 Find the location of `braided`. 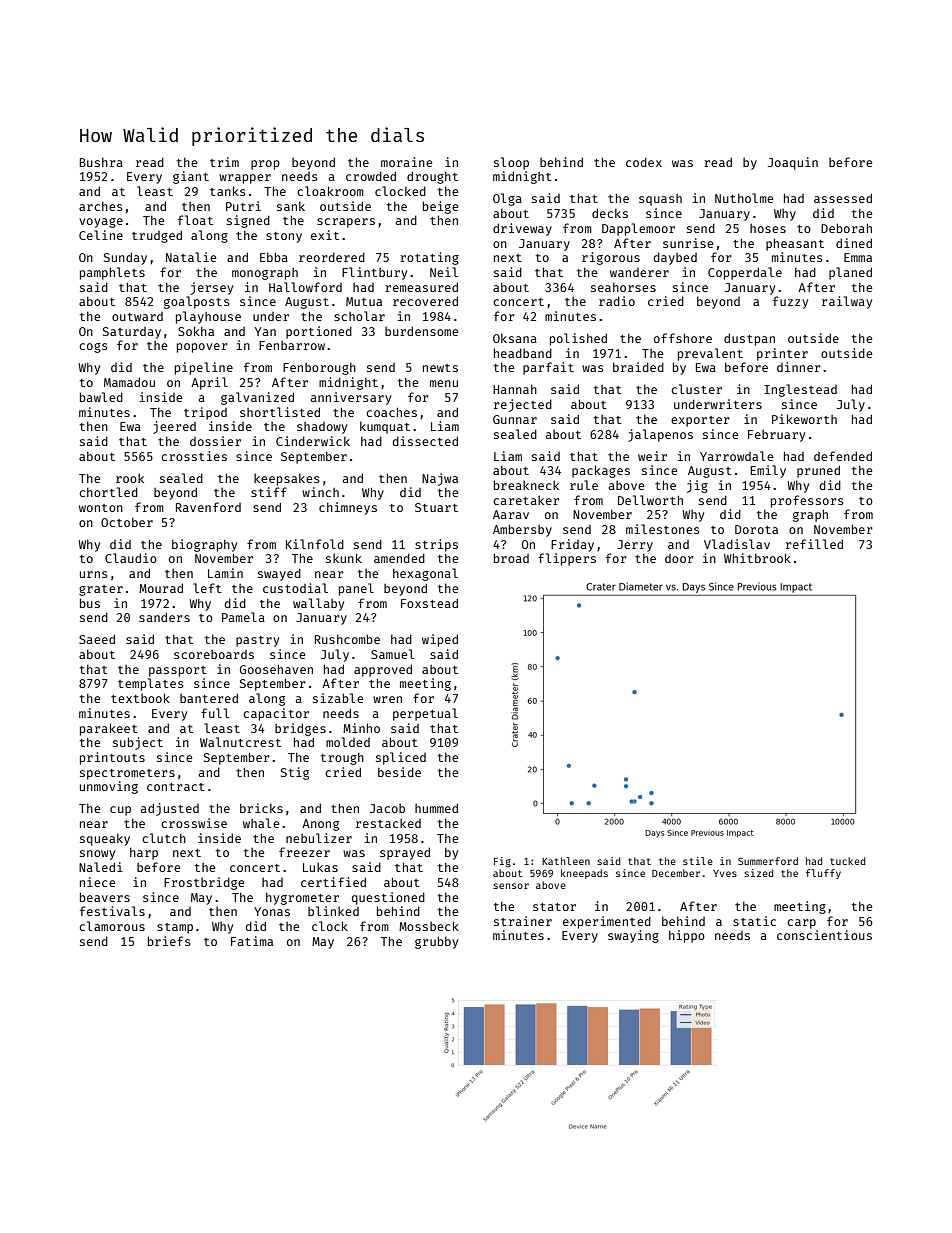

braided is located at coordinates (638, 367).
